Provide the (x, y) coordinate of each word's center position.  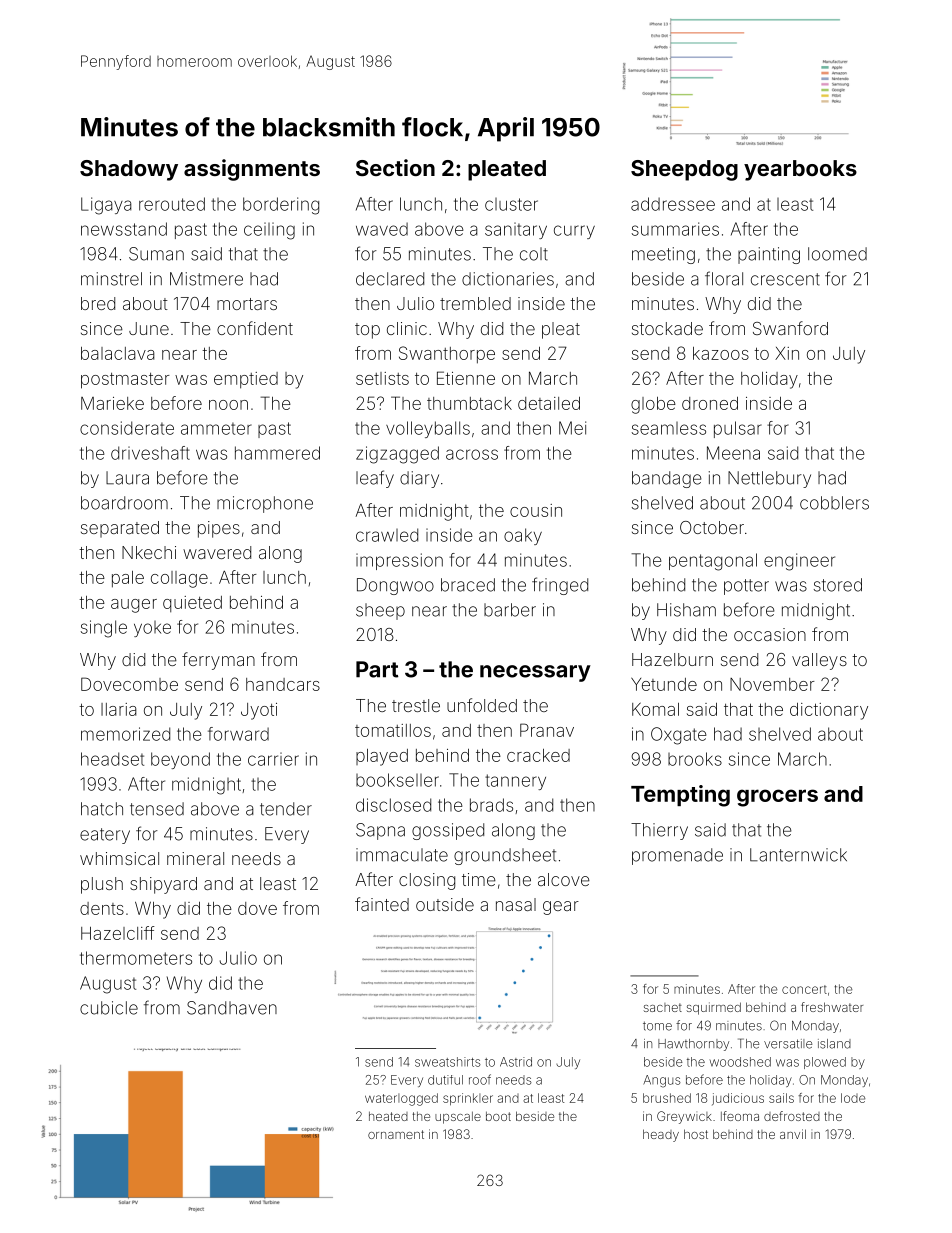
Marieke (112, 403)
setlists (382, 378)
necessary (535, 673)
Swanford (790, 328)
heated (388, 1116)
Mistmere (206, 279)
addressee (673, 204)
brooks (695, 759)
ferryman (218, 661)
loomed (837, 254)
